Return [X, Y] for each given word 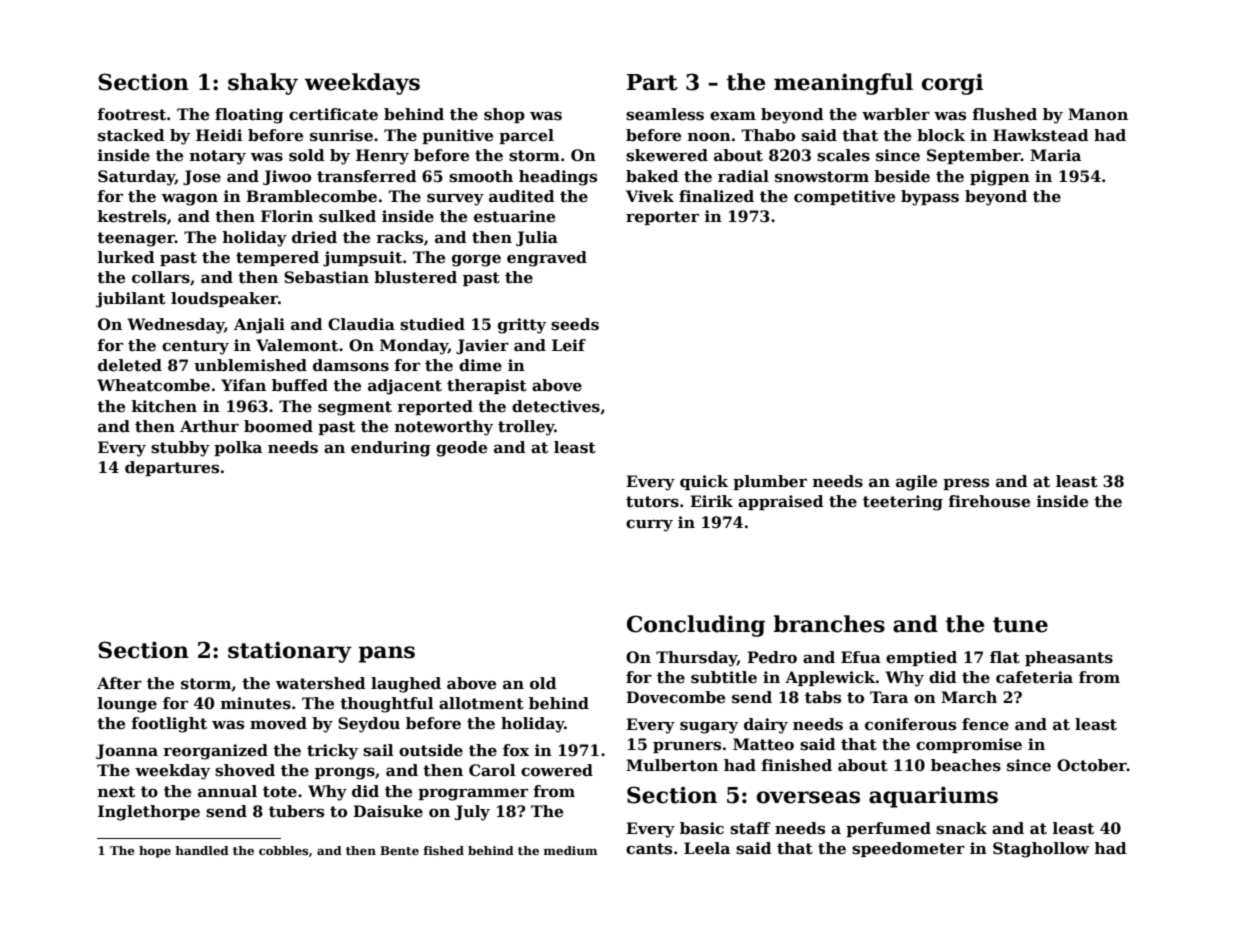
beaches [966, 765]
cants [649, 849]
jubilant [131, 300]
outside [431, 750]
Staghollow [1041, 850]
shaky [263, 84]
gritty [522, 326]
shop [504, 115]
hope [155, 852]
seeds [575, 324]
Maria [1055, 155]
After [119, 683]
